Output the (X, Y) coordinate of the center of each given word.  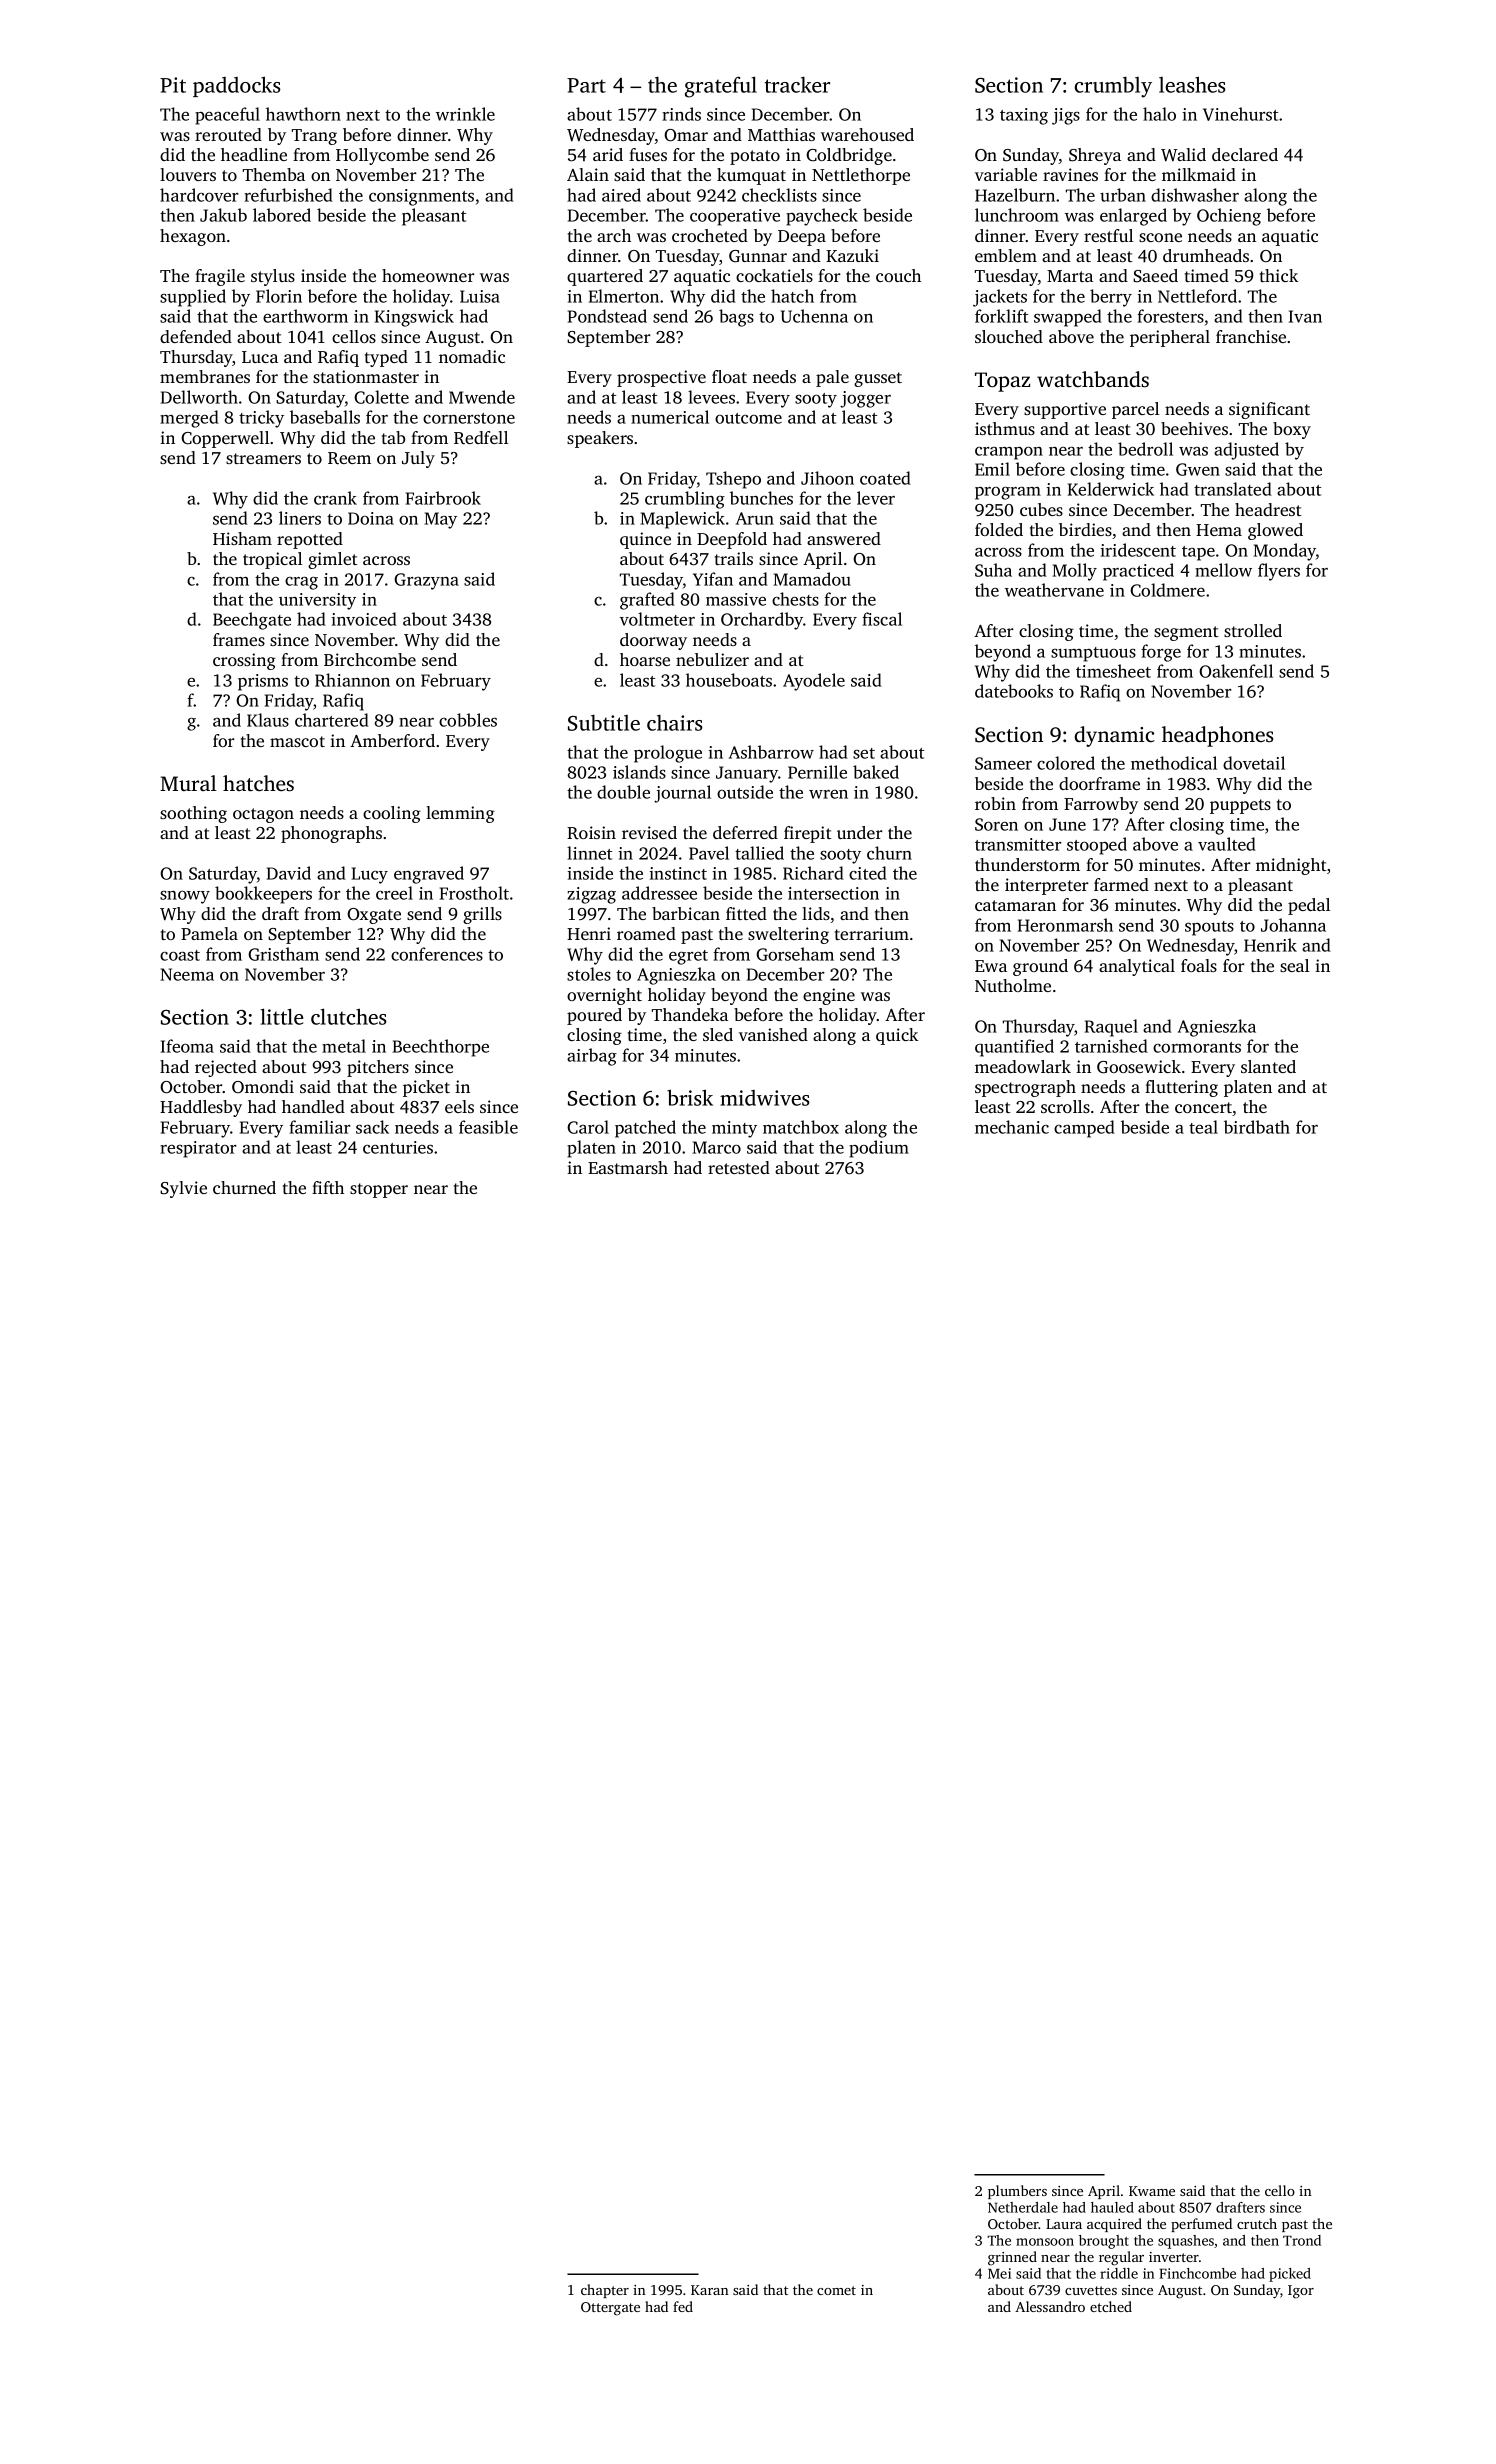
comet (836, 2290)
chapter (605, 2291)
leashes (1192, 84)
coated (885, 478)
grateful (721, 87)
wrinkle (465, 114)
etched (1111, 2306)
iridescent (1138, 550)
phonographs (331, 834)
